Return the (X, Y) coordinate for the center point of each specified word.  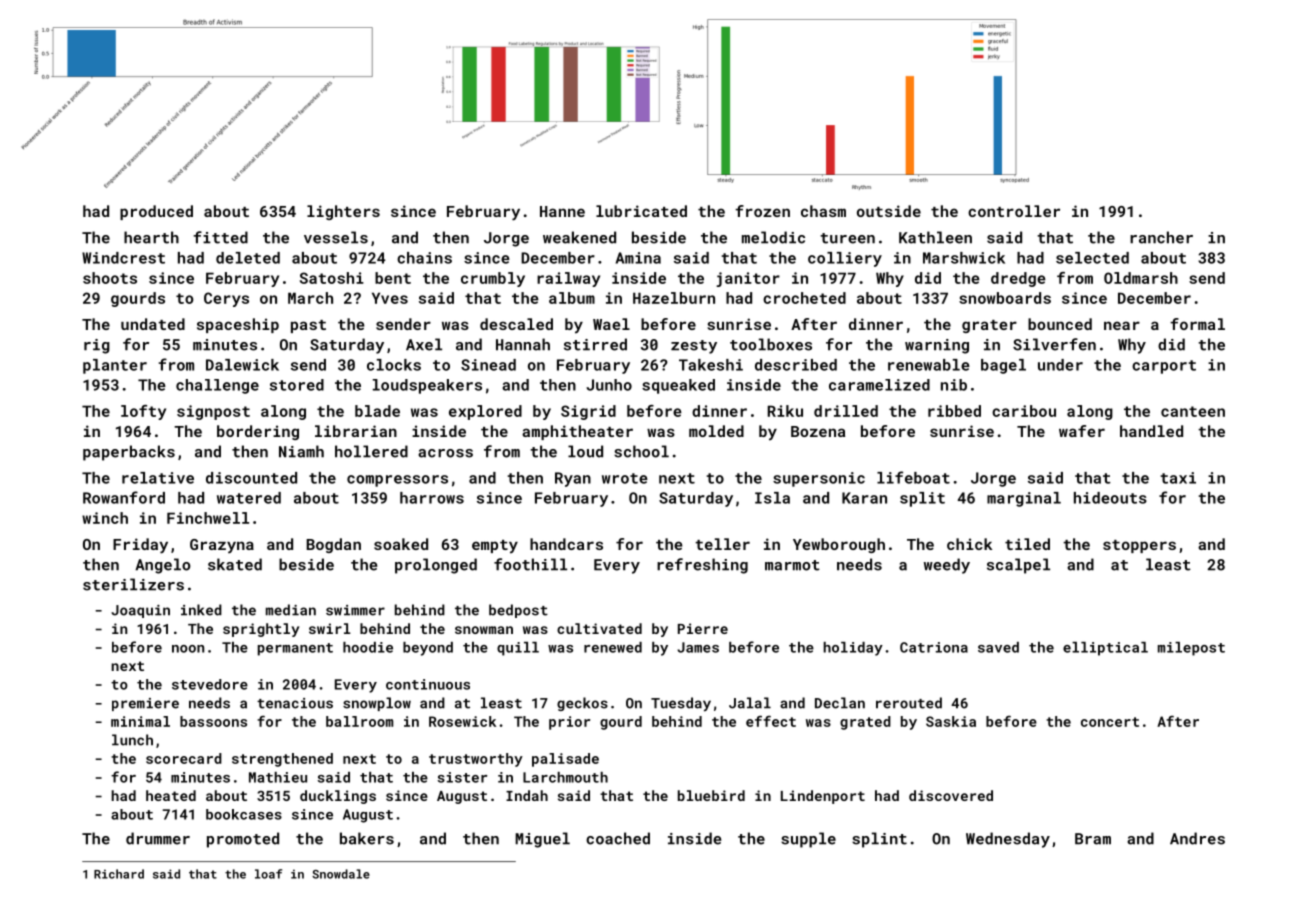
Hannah (523, 344)
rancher (1161, 237)
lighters (343, 212)
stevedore (210, 684)
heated (171, 795)
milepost (1191, 649)
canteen (1193, 411)
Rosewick (462, 721)
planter (115, 366)
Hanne (562, 211)
